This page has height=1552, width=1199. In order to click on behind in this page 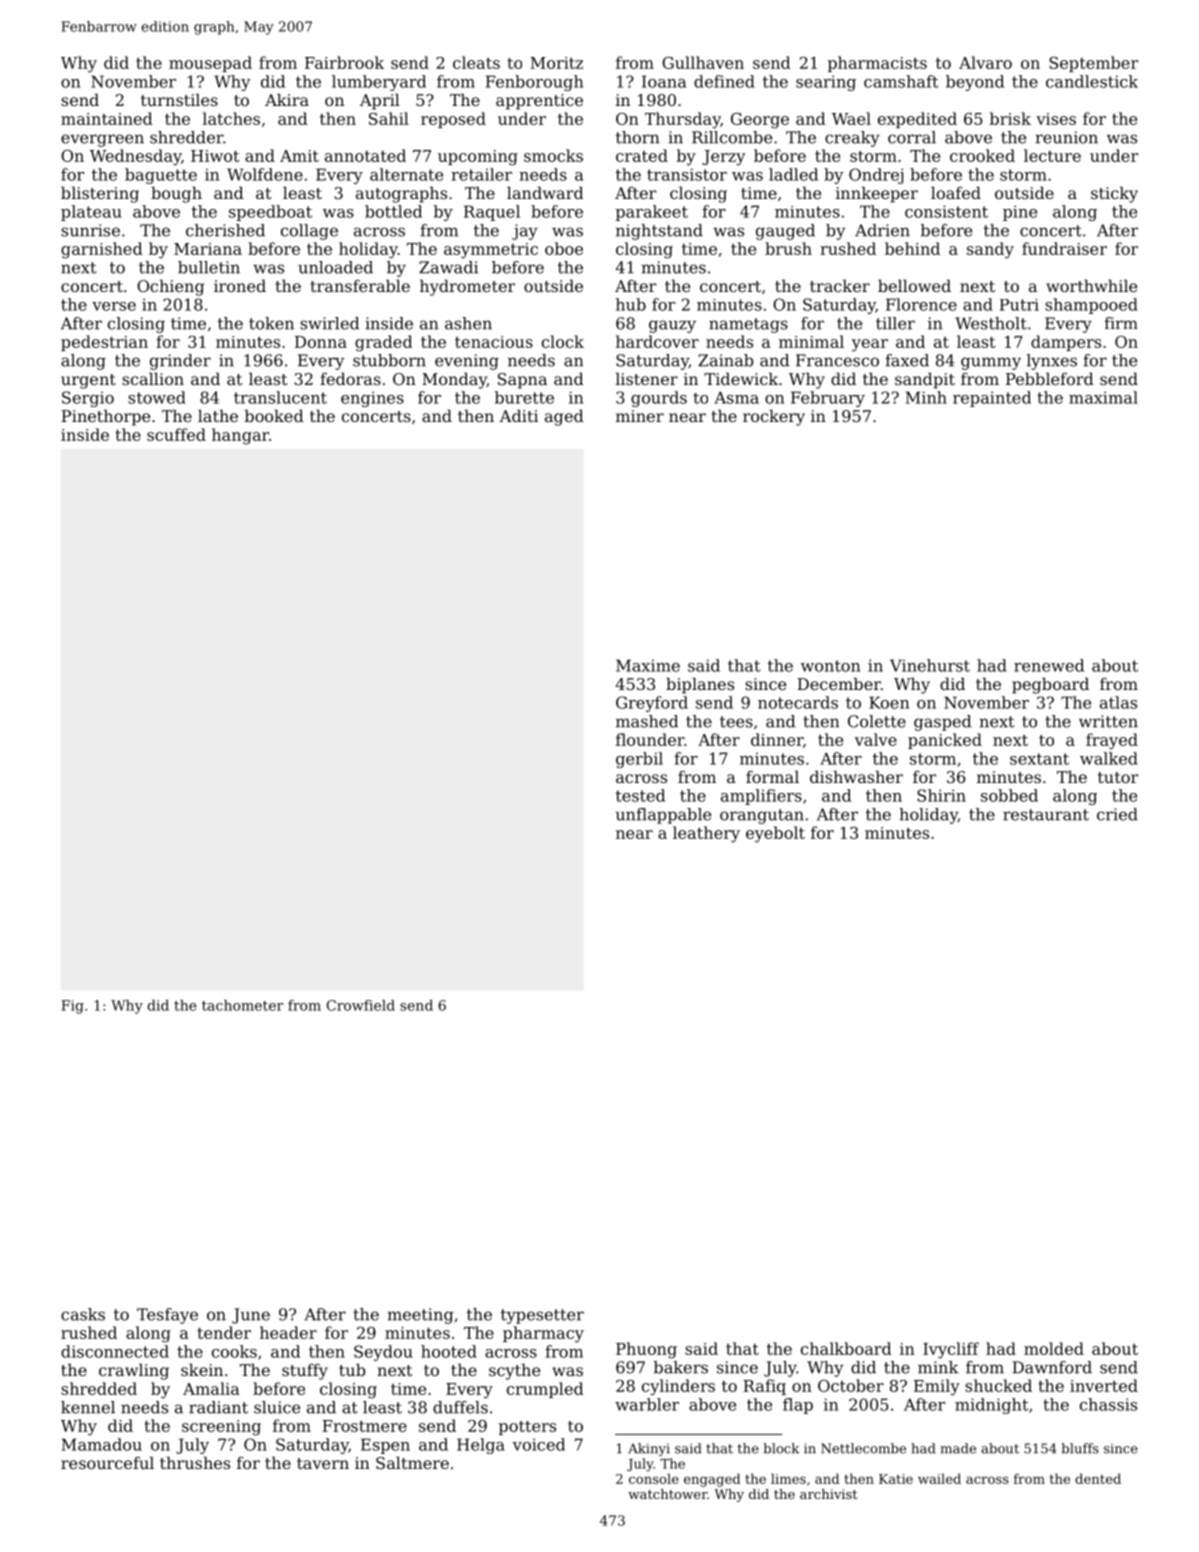, I will do `click(912, 248)`.
